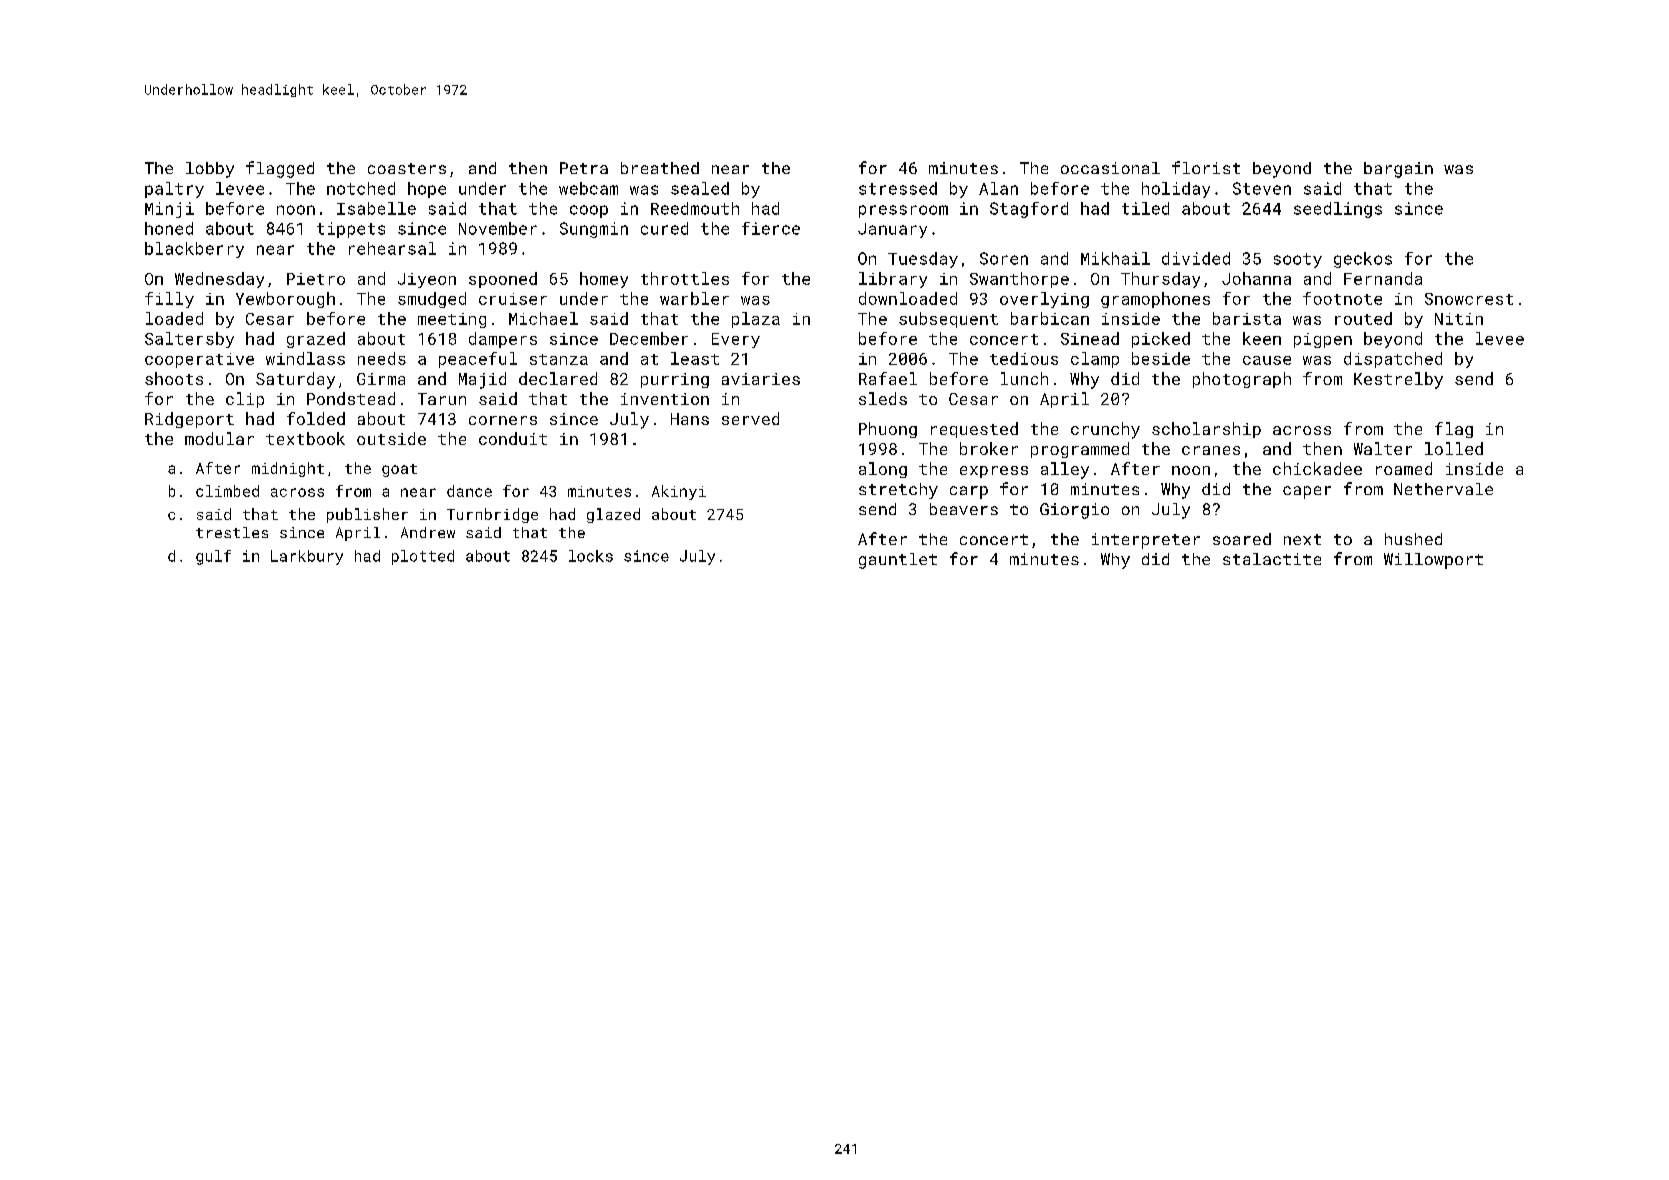 Image resolution: width=1669 pixels, height=1180 pixels. Describe the element at coordinates (898, 561) in the document. I see `gauntlet` at that location.
